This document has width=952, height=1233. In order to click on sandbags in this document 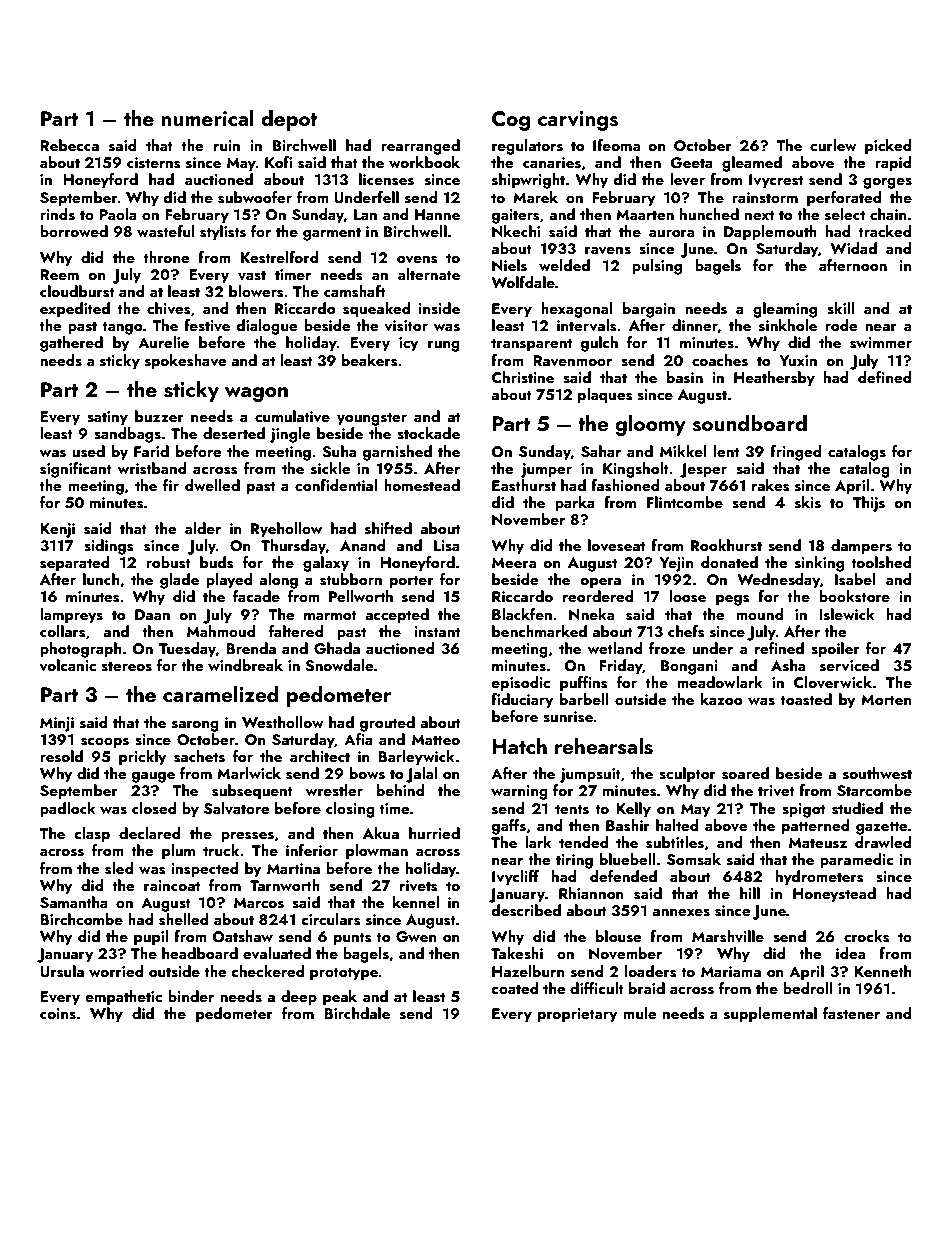, I will do `click(127, 435)`.
